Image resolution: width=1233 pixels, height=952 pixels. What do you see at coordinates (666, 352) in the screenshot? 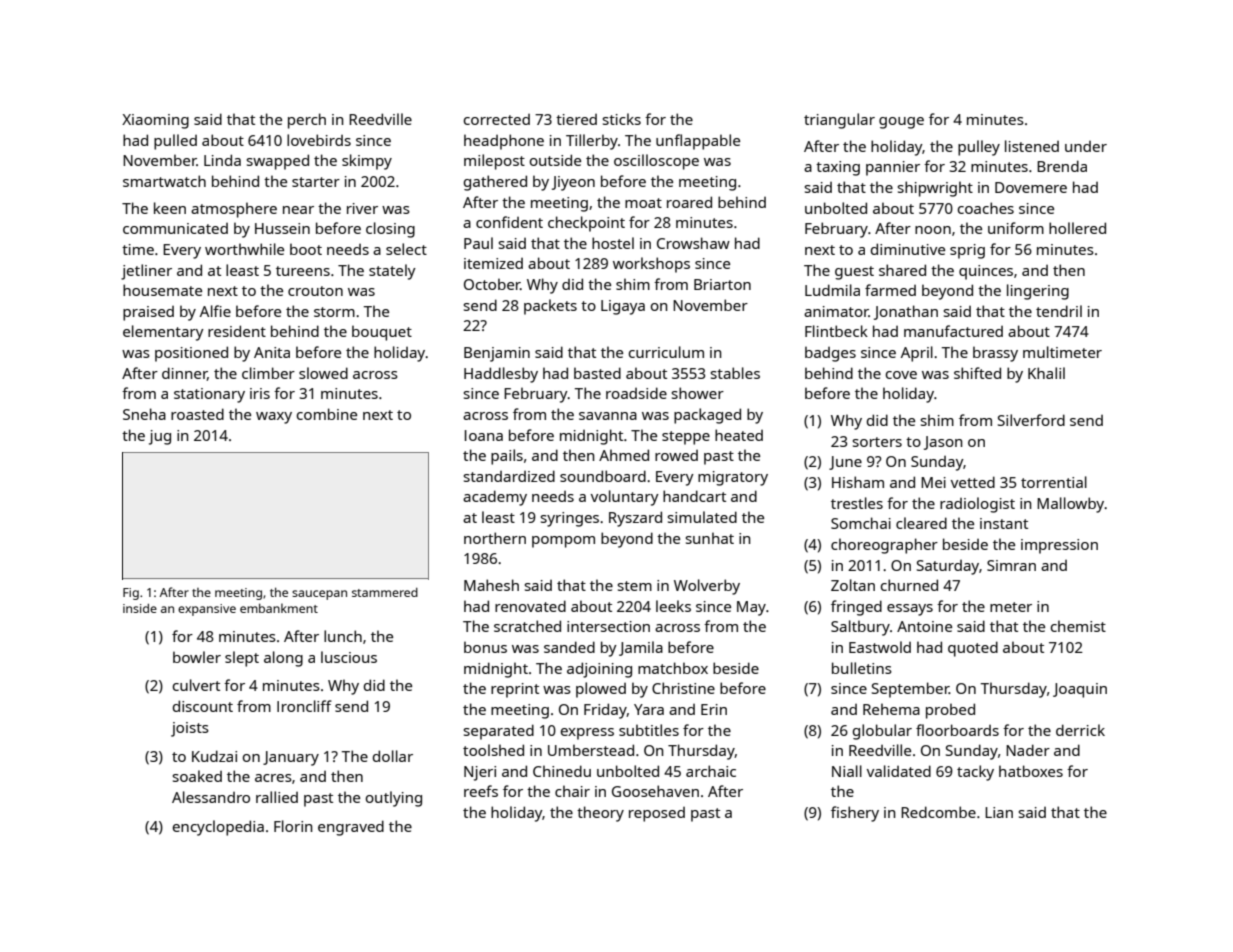
I see `curriculum` at bounding box center [666, 352].
